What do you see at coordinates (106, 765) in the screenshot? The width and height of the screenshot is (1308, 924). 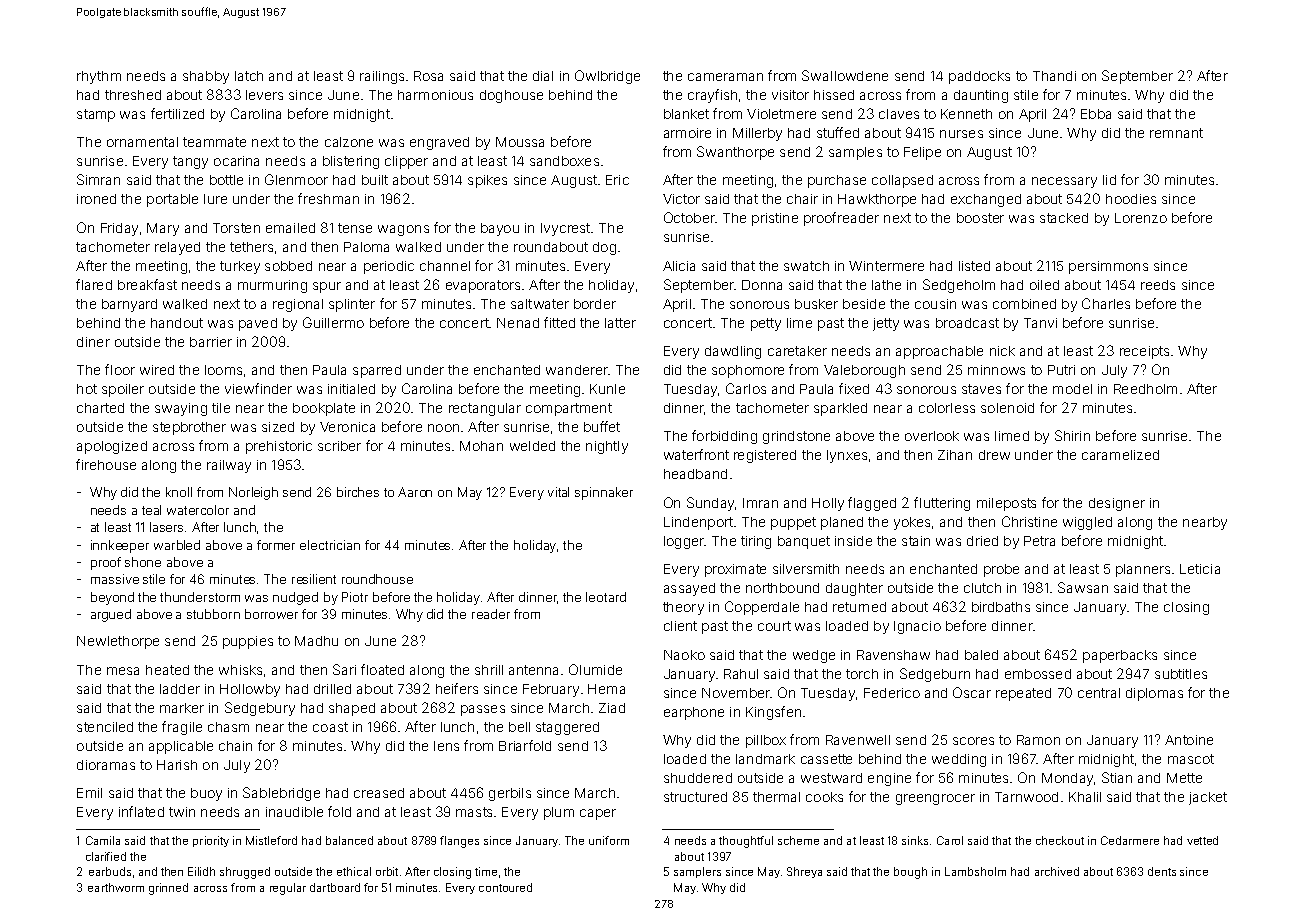 I see `dioramas` at bounding box center [106, 765].
